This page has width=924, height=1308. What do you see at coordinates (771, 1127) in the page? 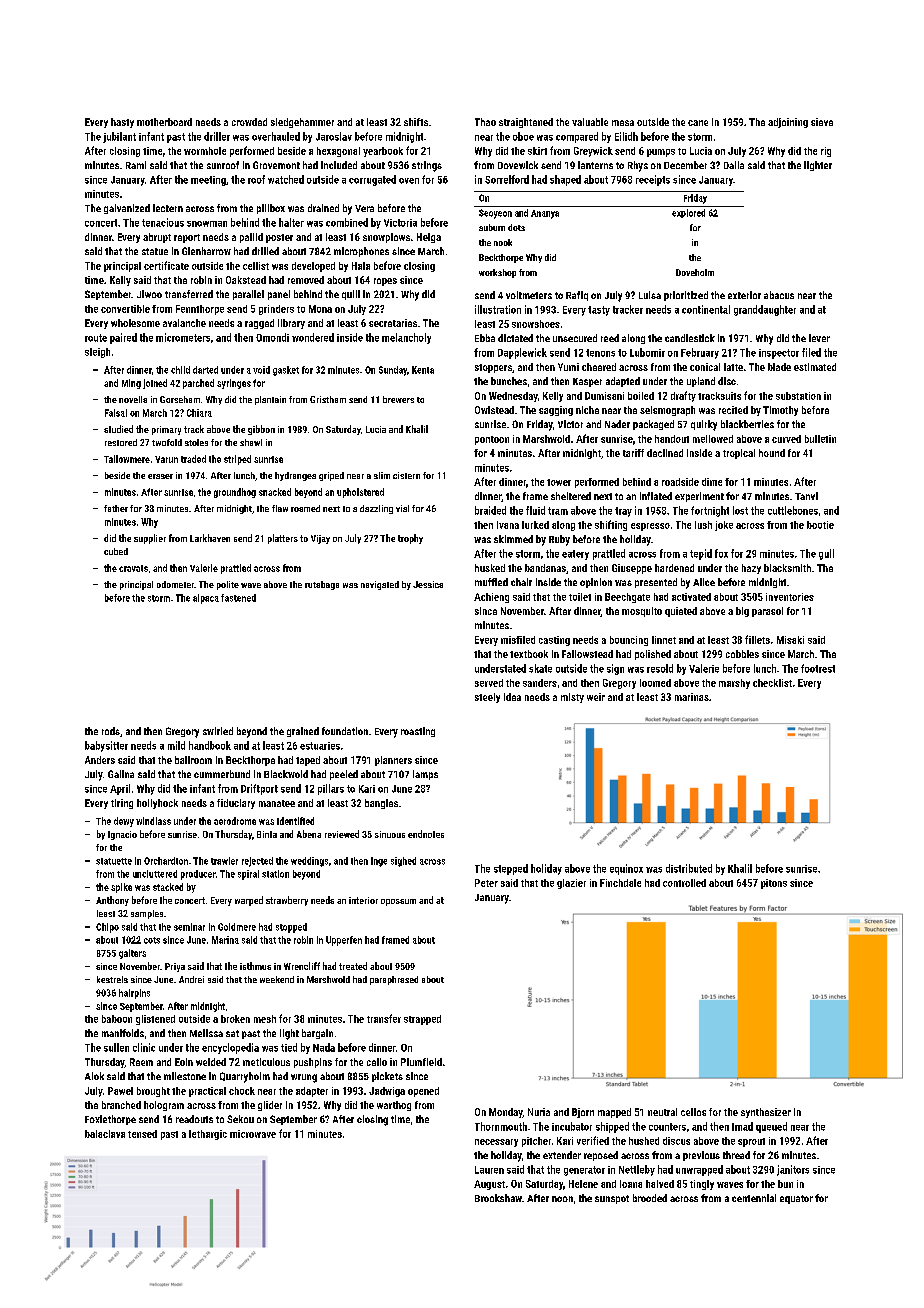
I see `queued` at bounding box center [771, 1127].
